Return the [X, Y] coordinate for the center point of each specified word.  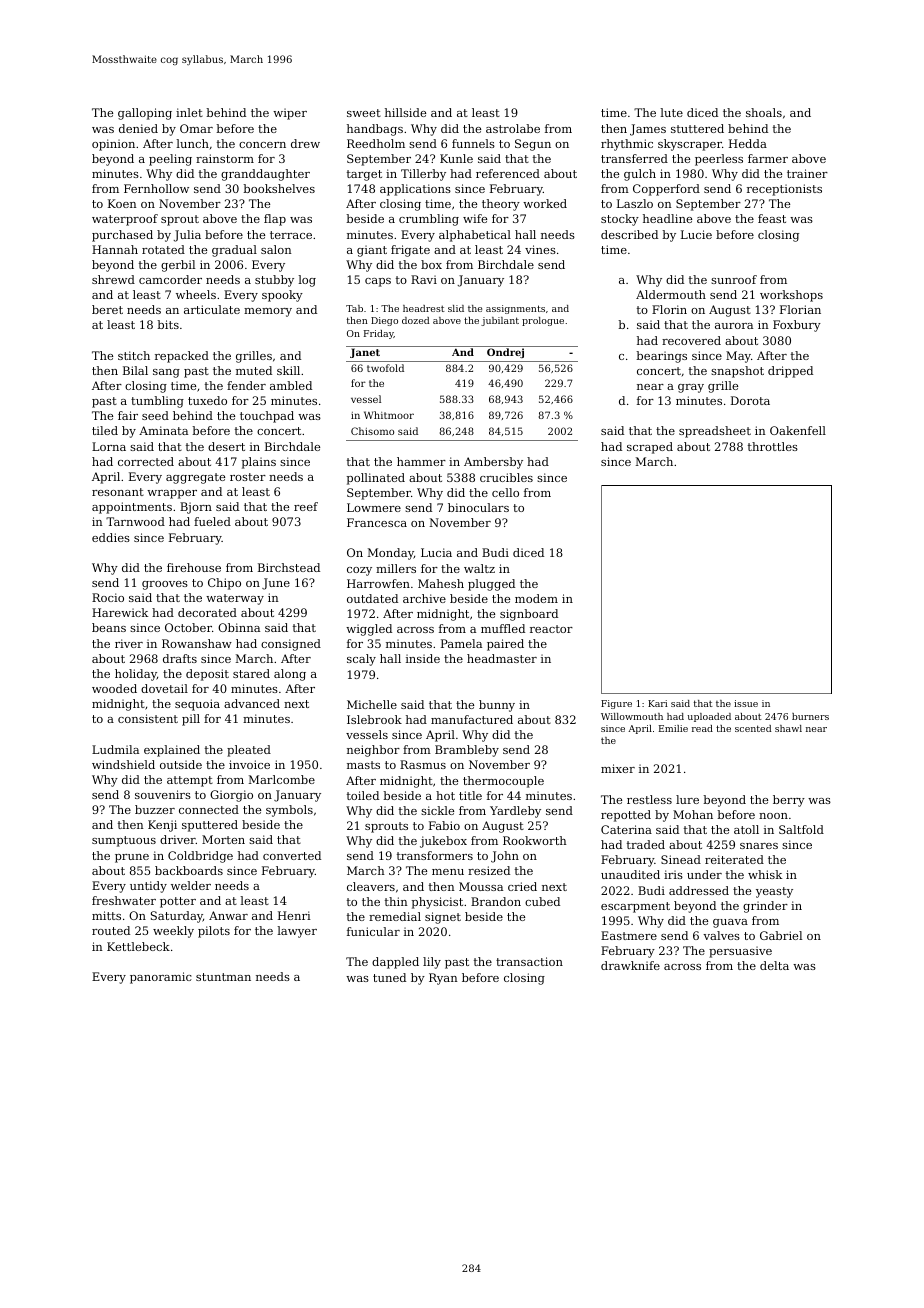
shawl [788, 728]
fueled [212, 521]
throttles [773, 446]
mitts [106, 915]
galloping [145, 114]
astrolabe [513, 128]
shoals [764, 112]
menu [448, 872]
